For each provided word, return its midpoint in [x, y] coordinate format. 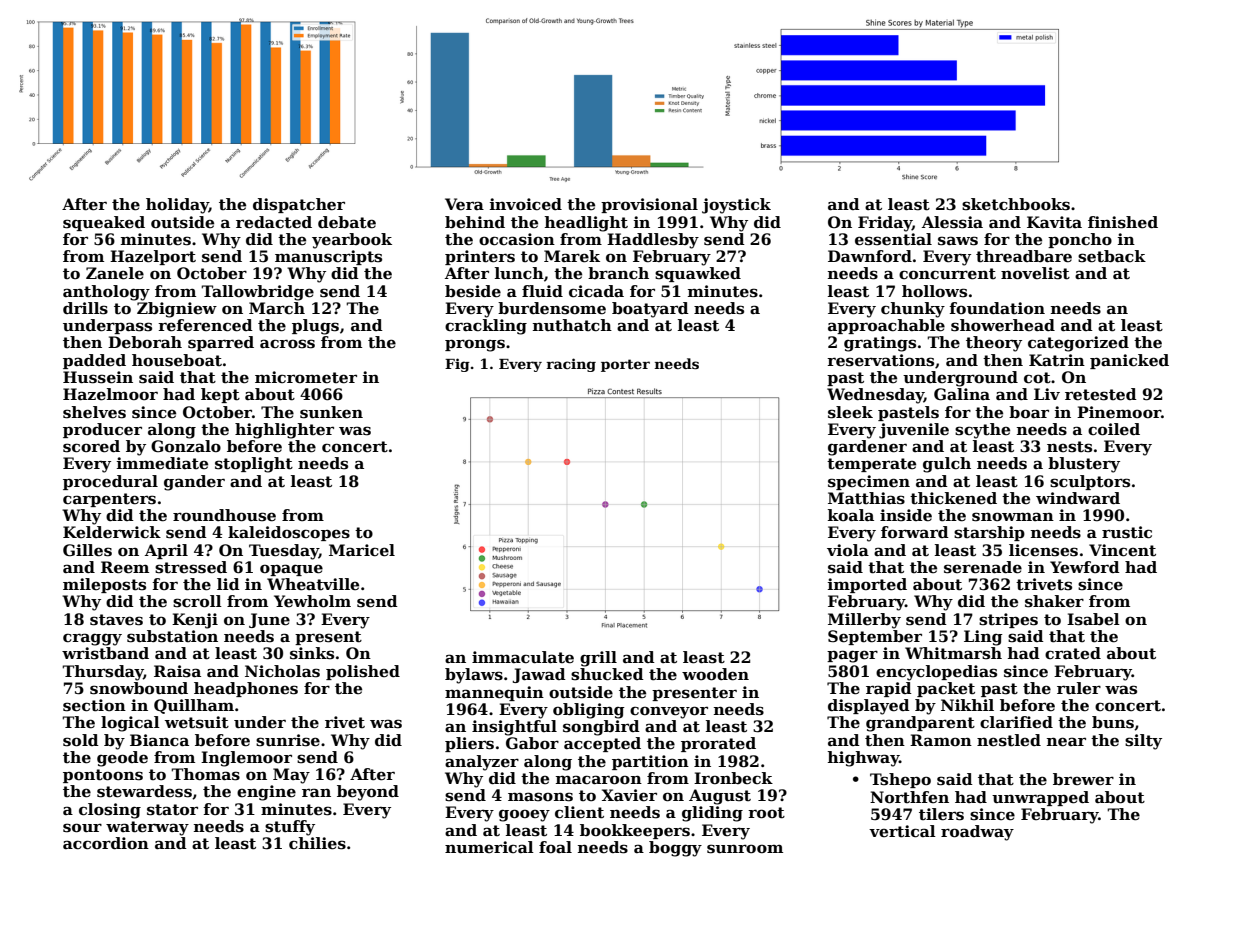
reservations [880, 360]
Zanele [115, 273]
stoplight [254, 465]
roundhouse [224, 515]
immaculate [523, 657]
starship [989, 533]
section [94, 705]
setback [1112, 256]
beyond [368, 793]
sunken [331, 412]
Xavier [629, 795]
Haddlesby [653, 241]
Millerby [864, 621]
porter [625, 365]
